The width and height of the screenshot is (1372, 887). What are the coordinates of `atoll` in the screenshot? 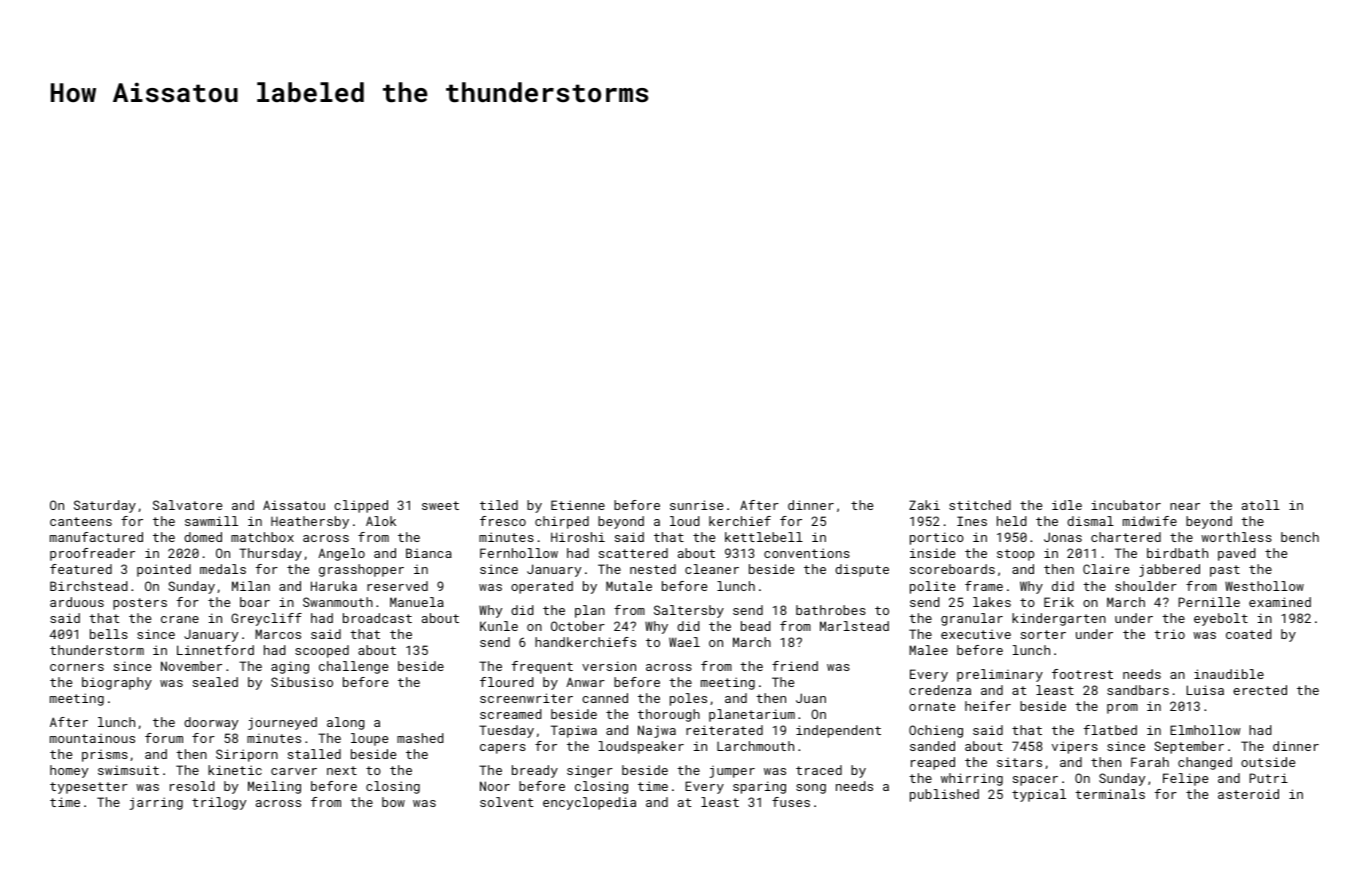 It's located at (1261, 505).
